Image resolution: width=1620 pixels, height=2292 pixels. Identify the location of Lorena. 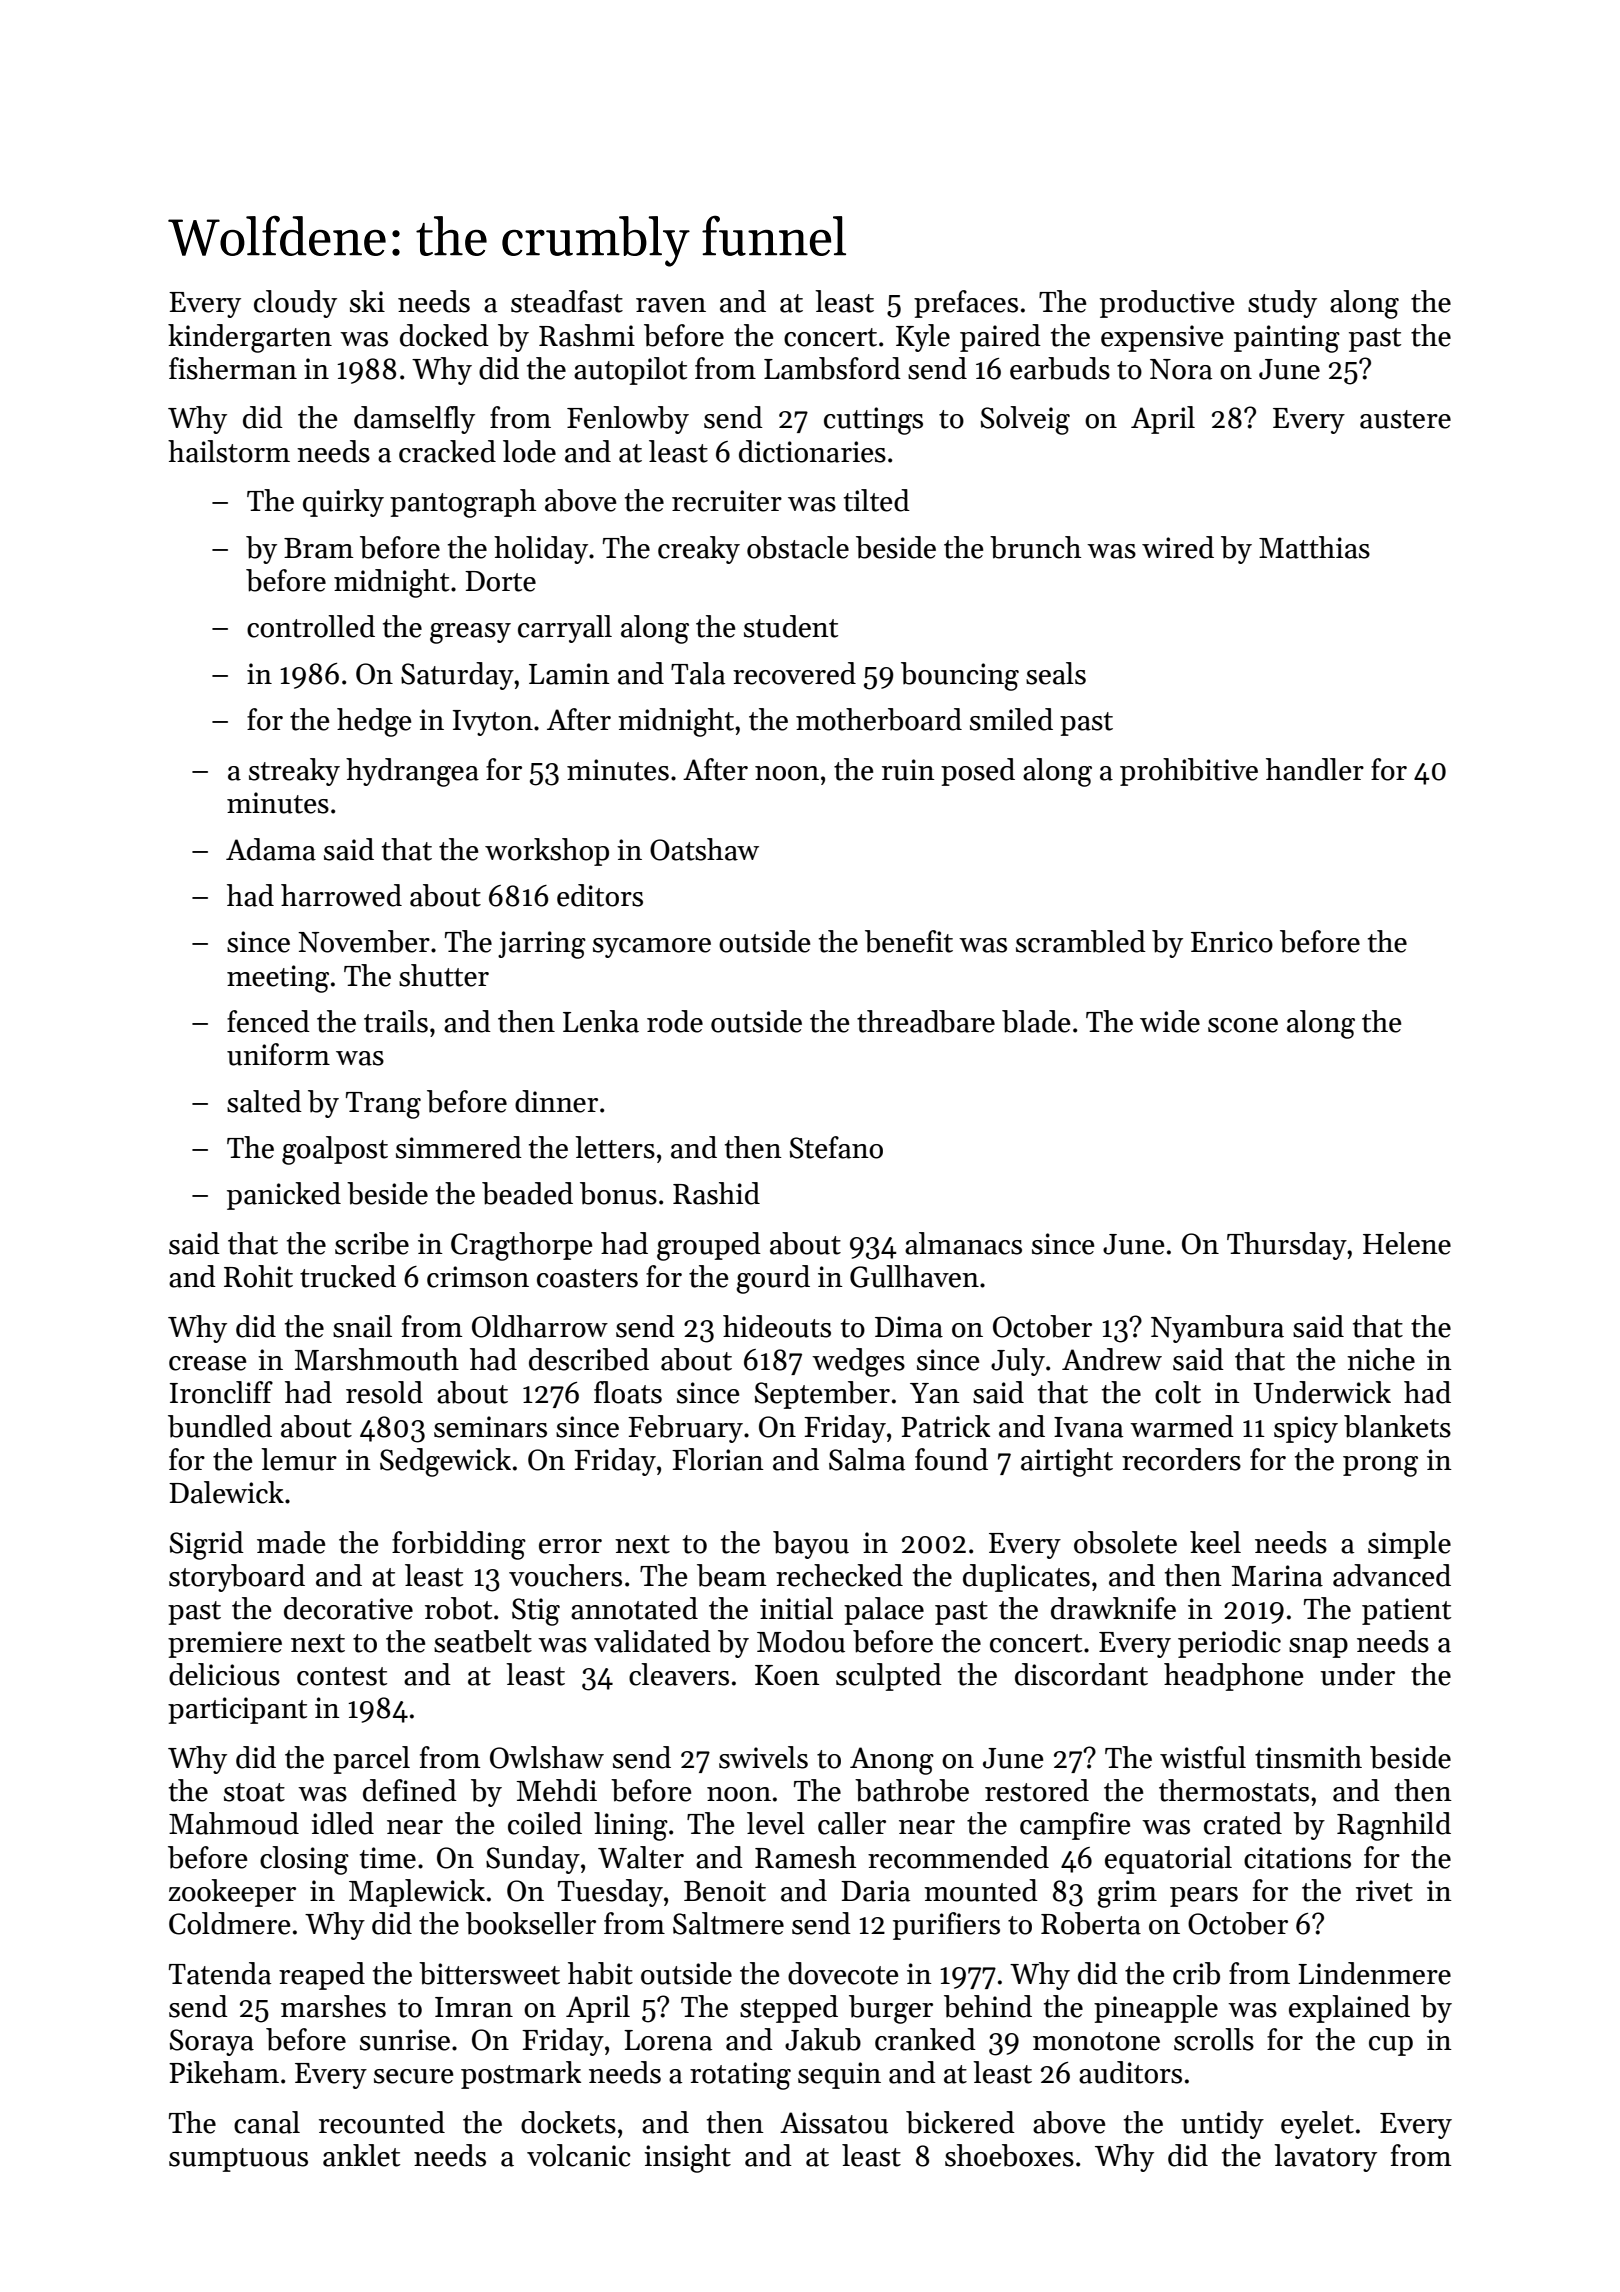
(668, 2040).
